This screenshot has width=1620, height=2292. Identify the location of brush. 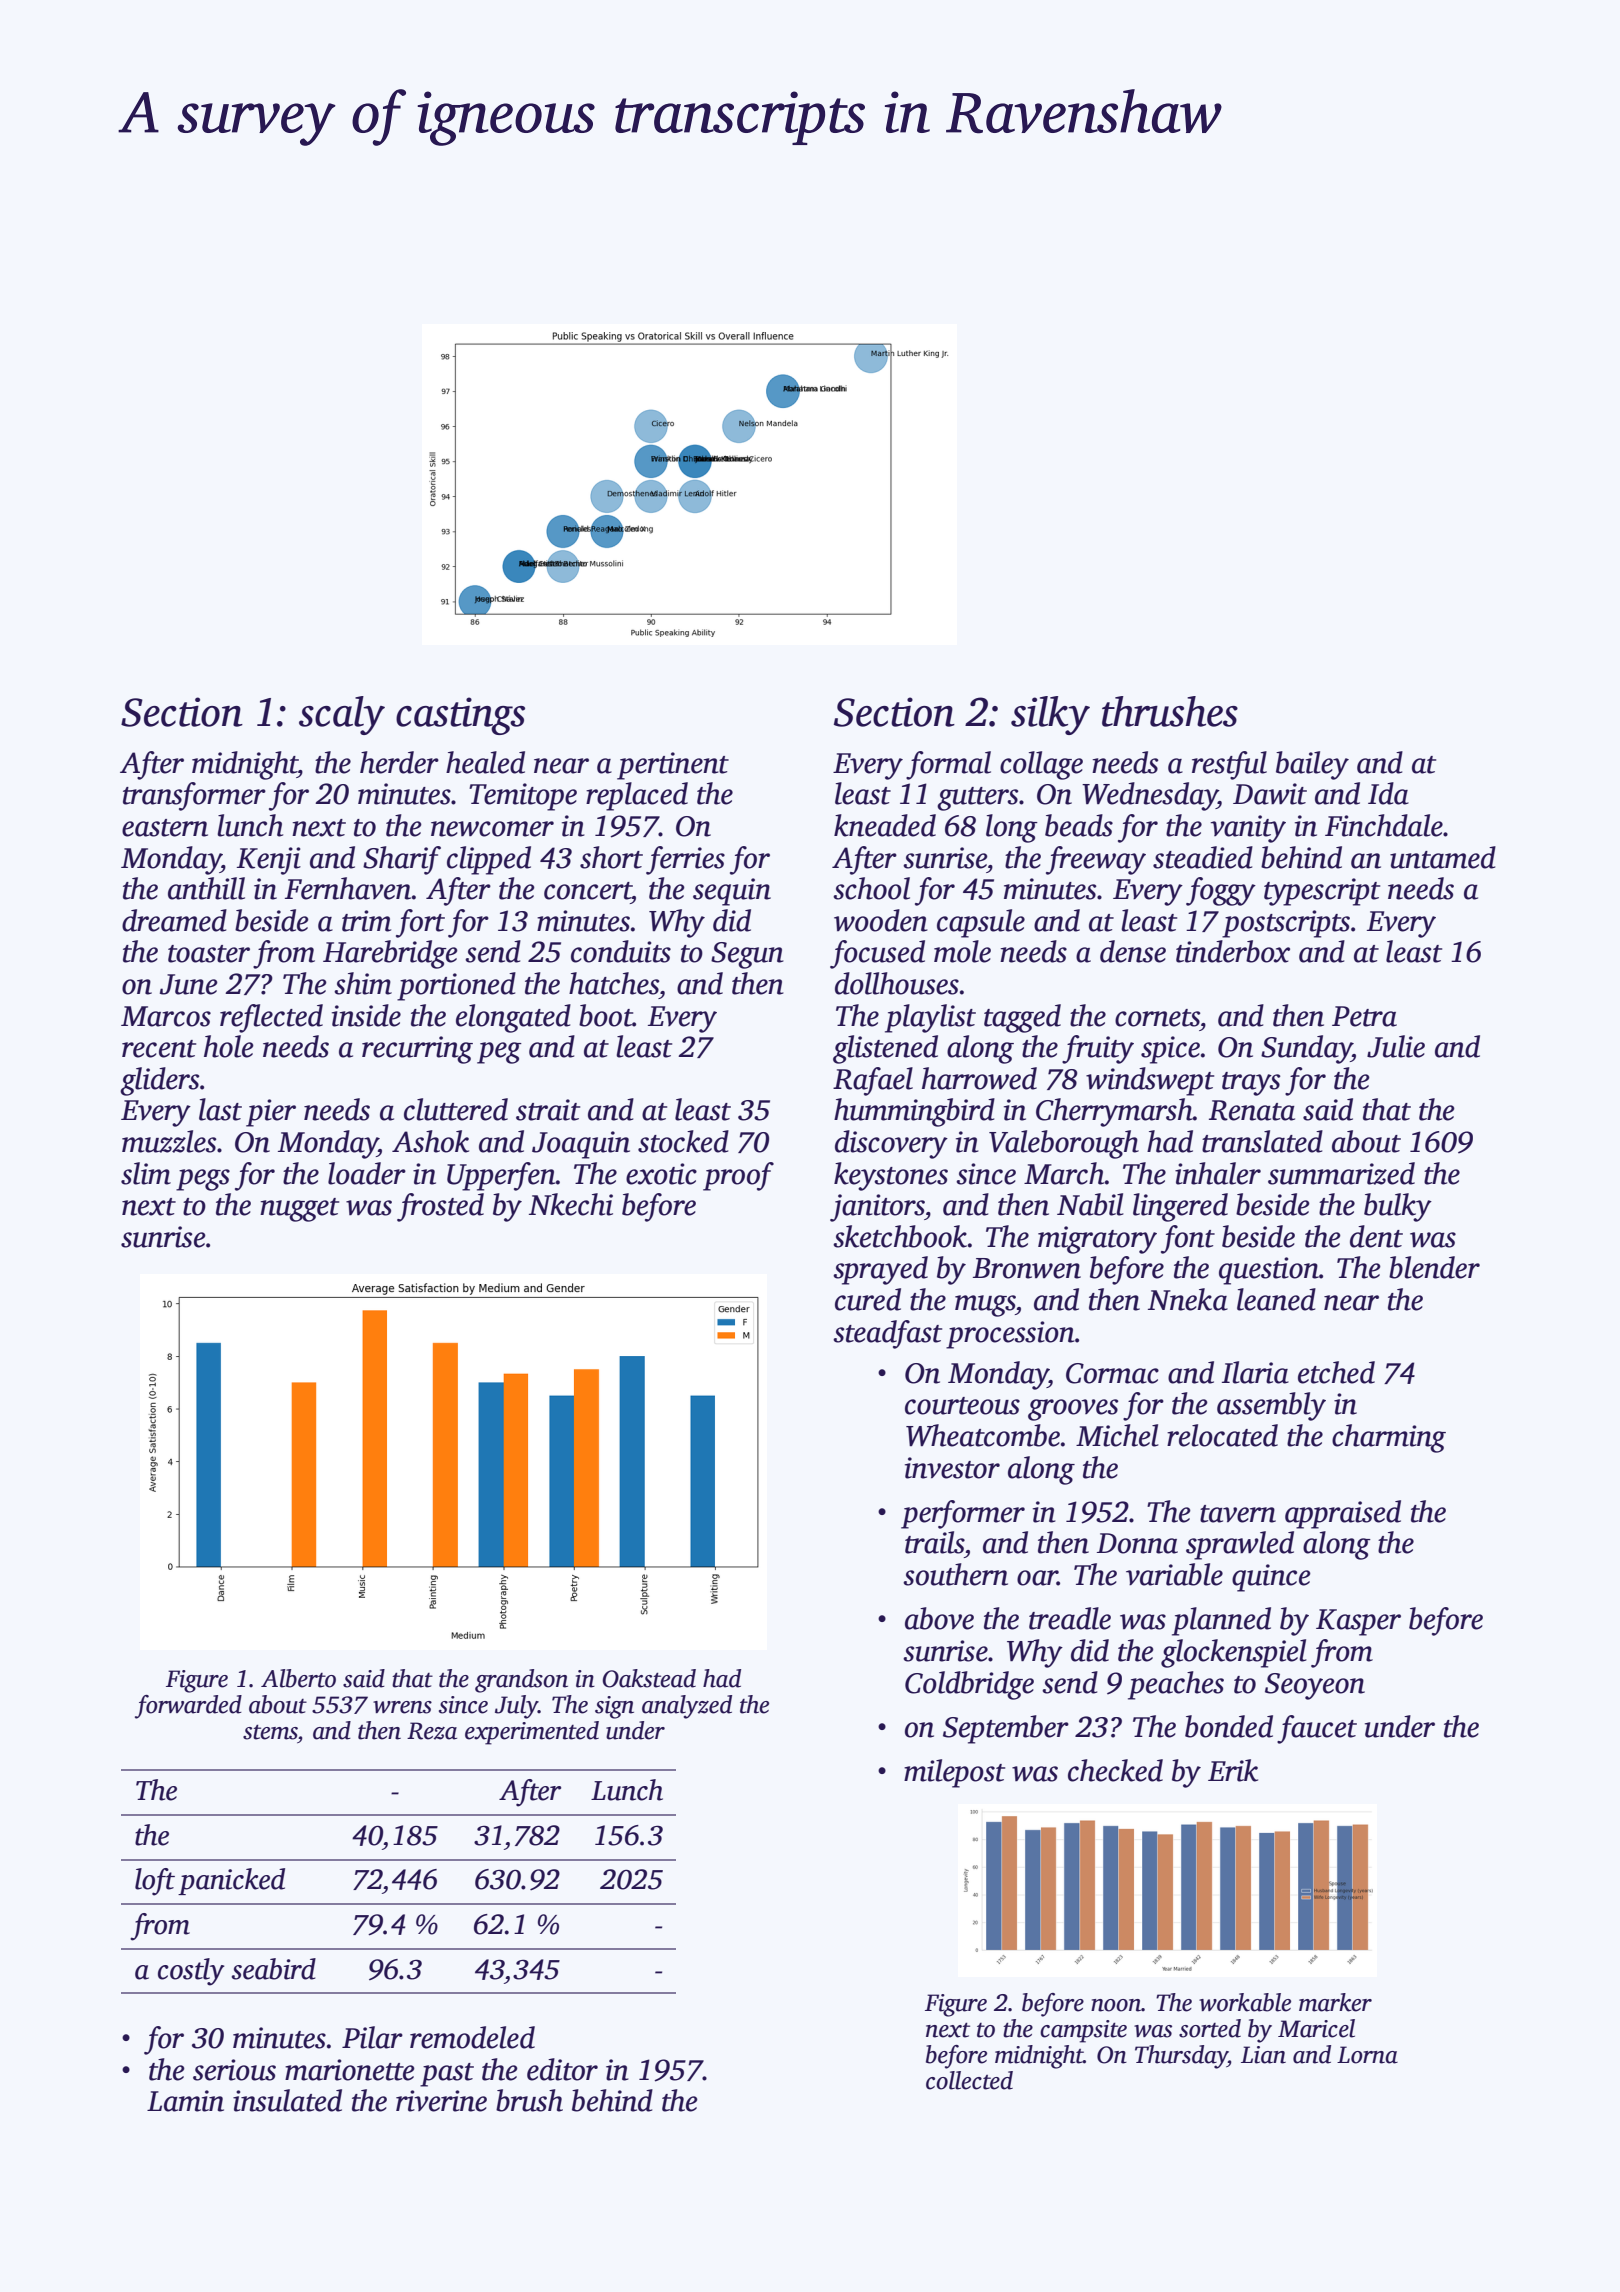
(529, 2100).
